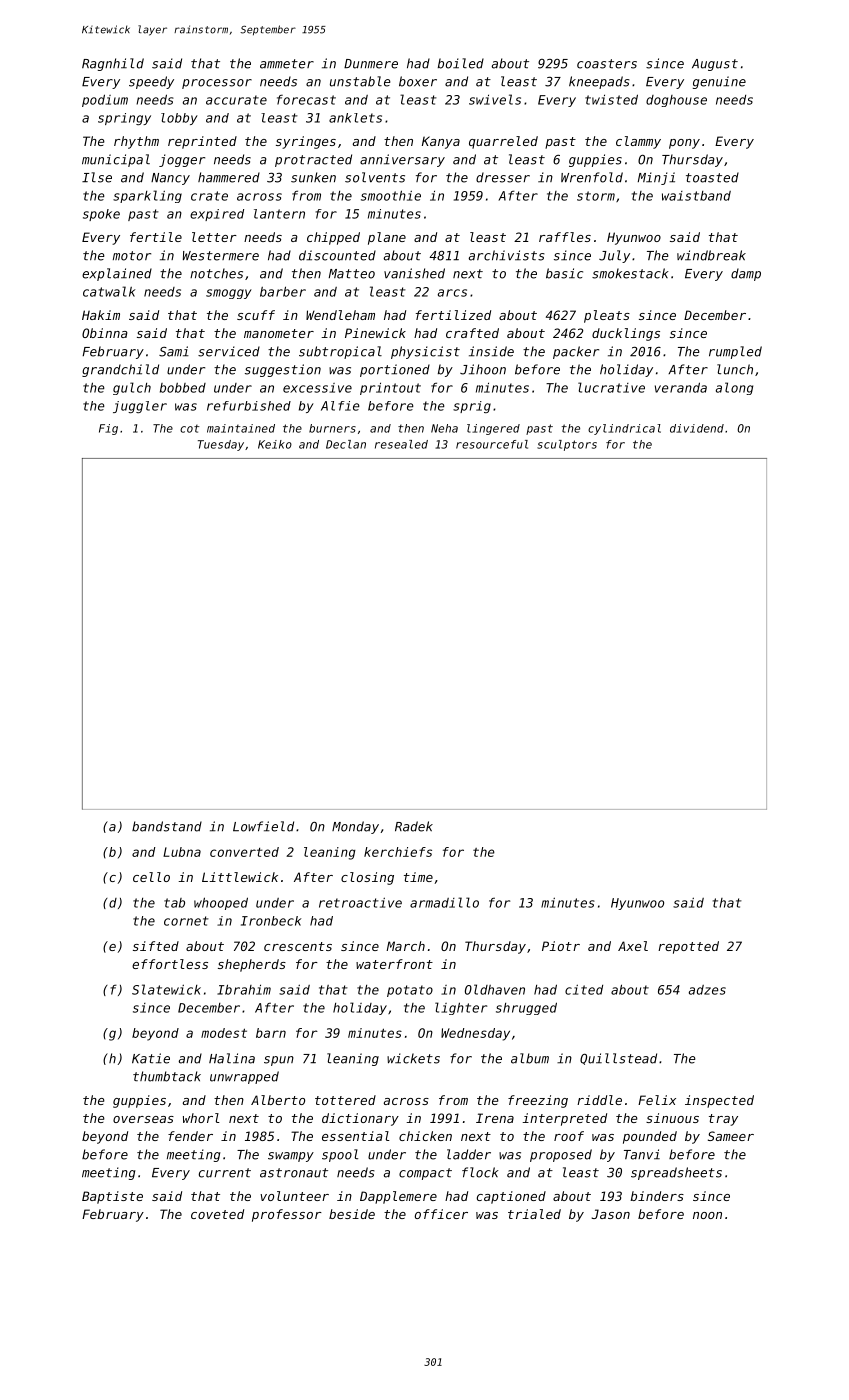 The width and height of the document is (849, 1400). What do you see at coordinates (390, 388) in the document?
I see `printout` at bounding box center [390, 388].
